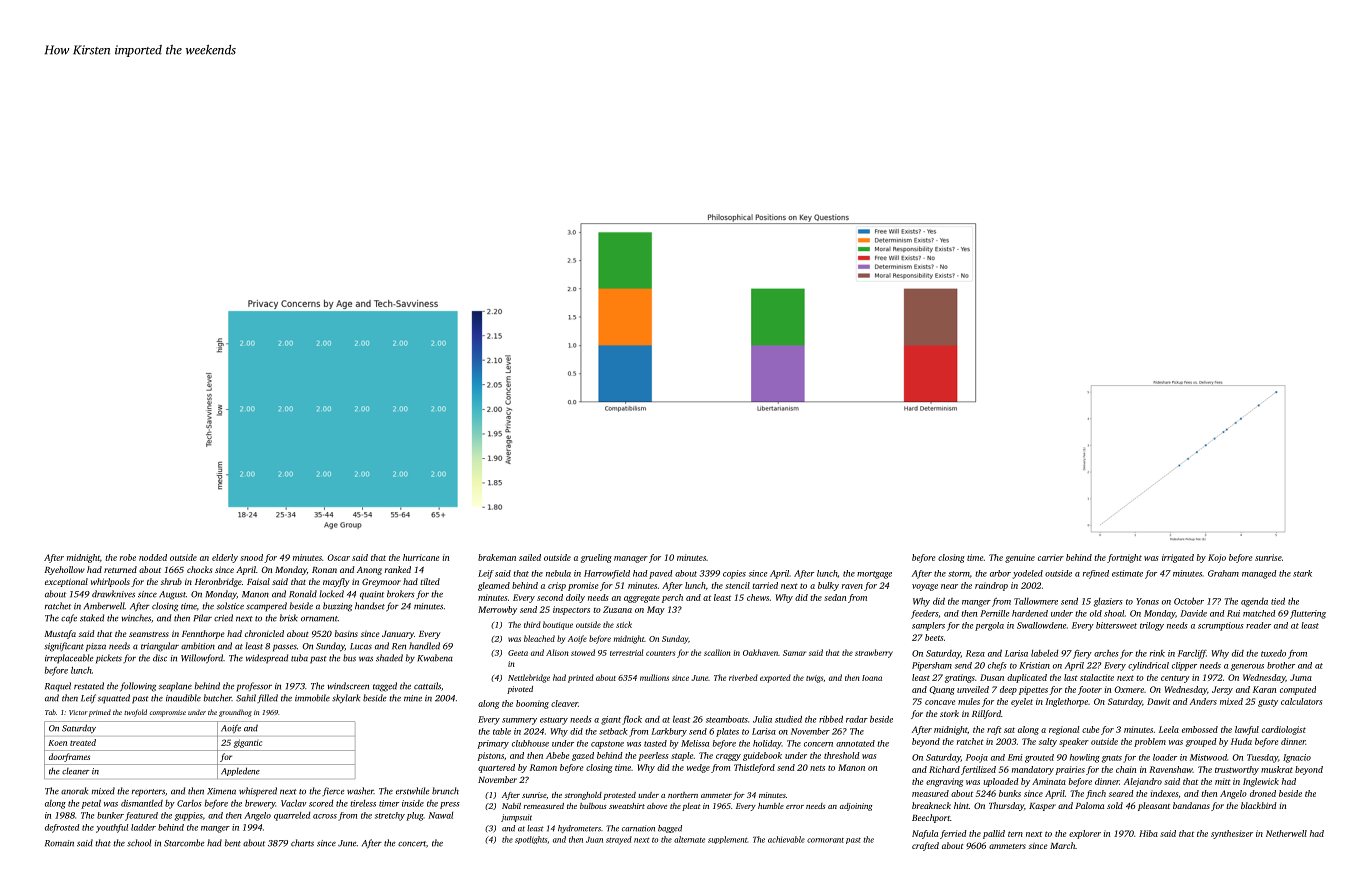 Image resolution: width=1372 pixels, height=887 pixels. I want to click on tireless, so click(363, 803).
